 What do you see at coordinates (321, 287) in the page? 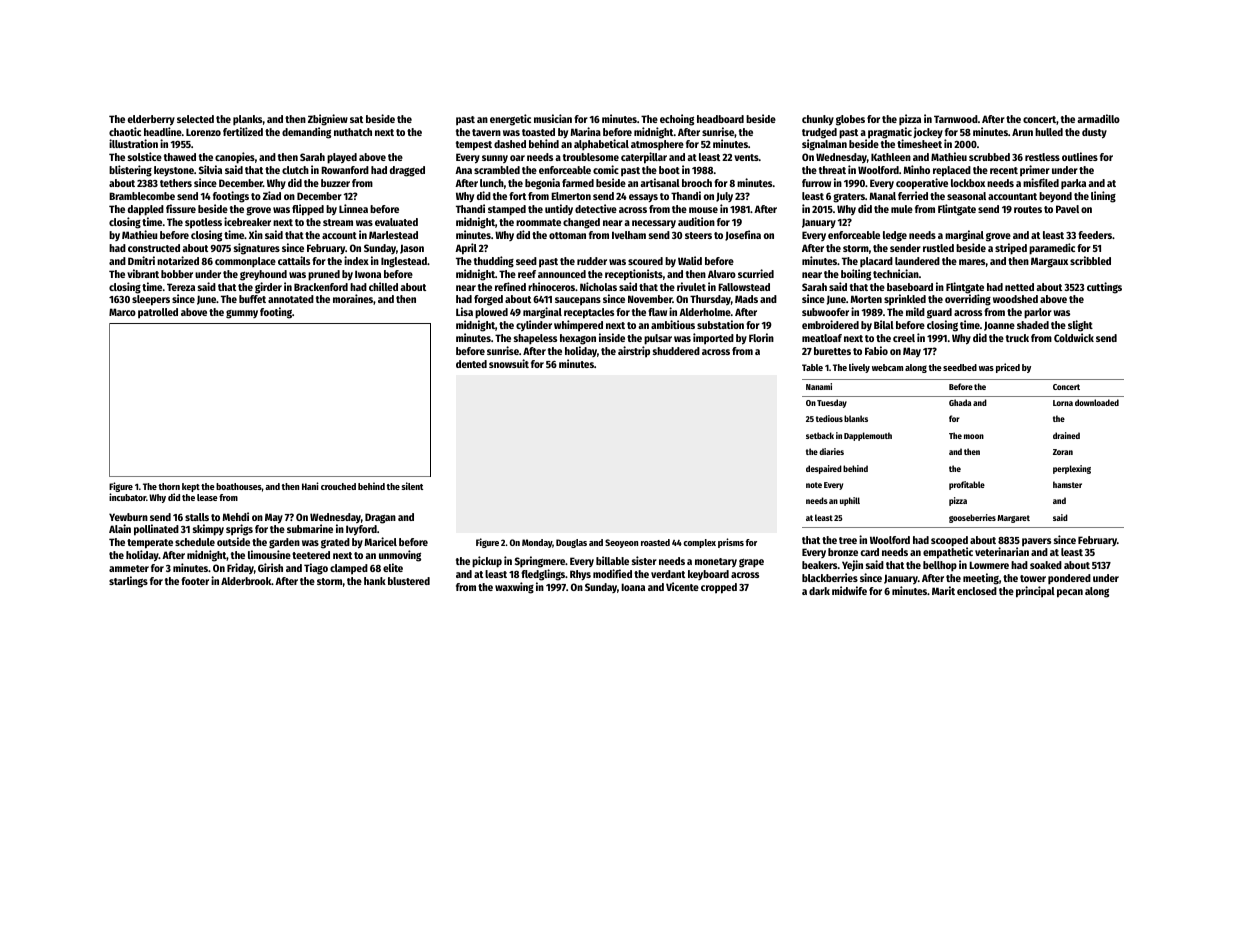
I see `Brackenford` at bounding box center [321, 287].
